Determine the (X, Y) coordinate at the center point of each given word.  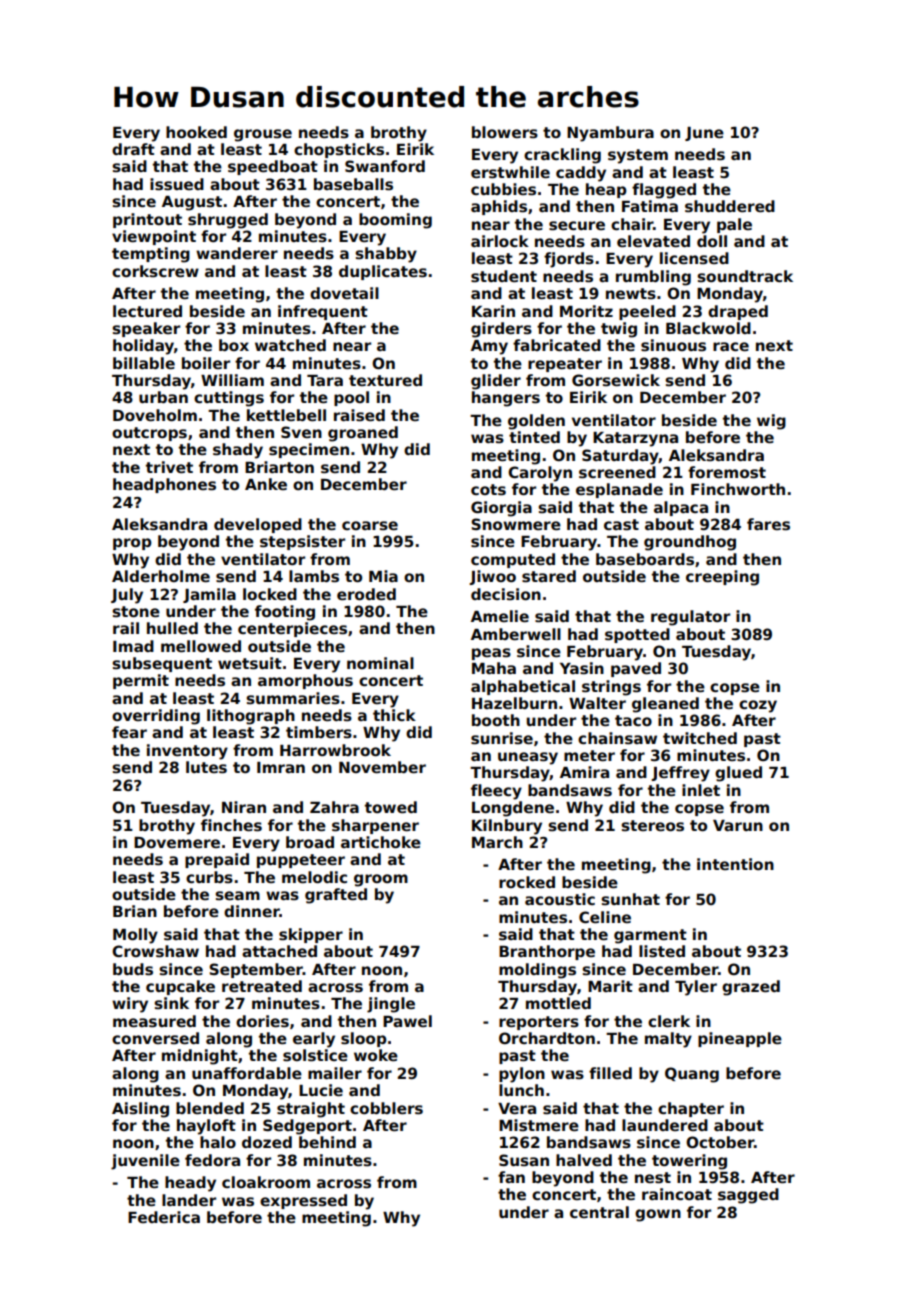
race (731, 346)
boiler (206, 363)
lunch (521, 1090)
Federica (164, 1217)
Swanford (385, 166)
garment (650, 936)
